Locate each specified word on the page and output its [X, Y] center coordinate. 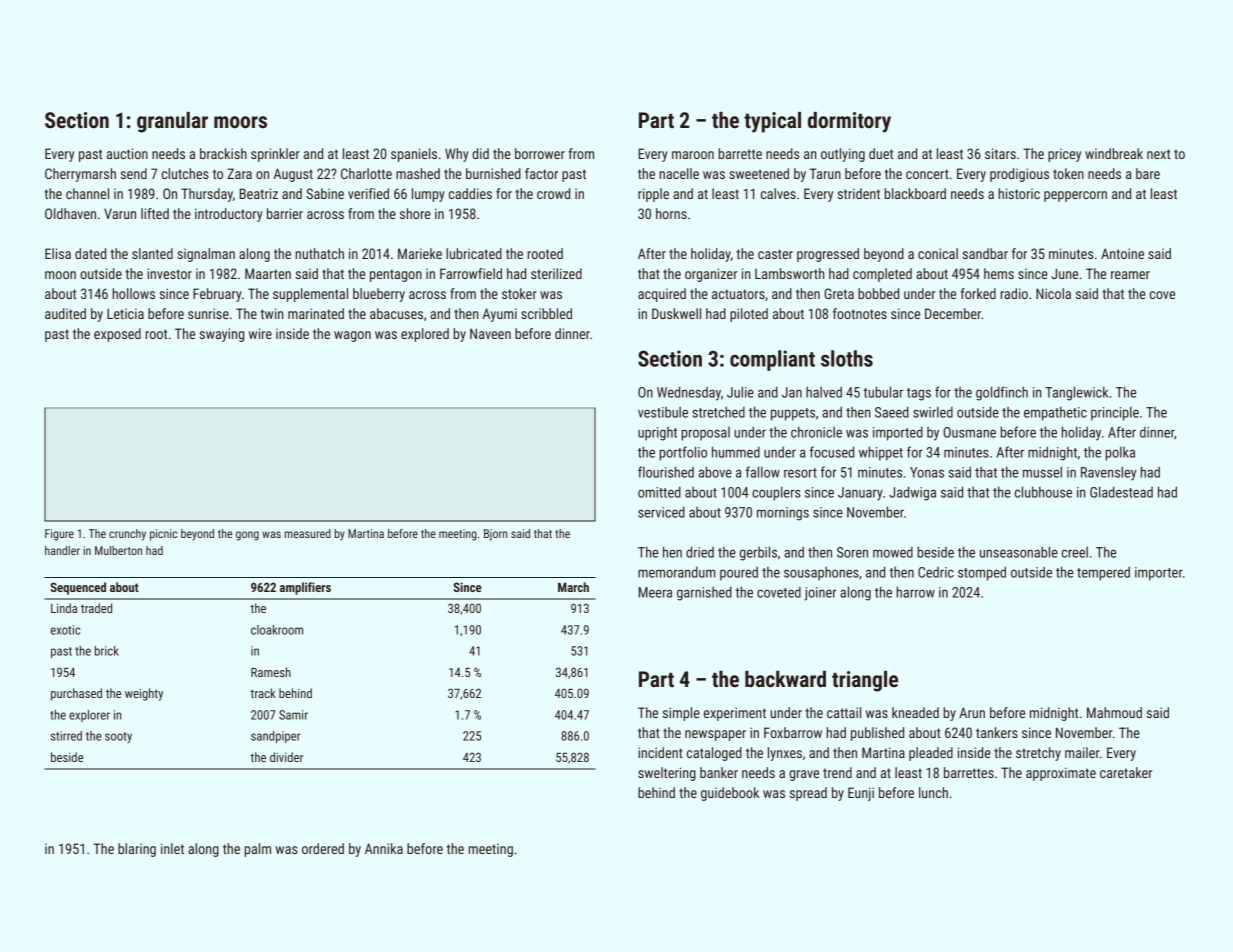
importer [1159, 574]
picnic [163, 535]
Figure [59, 535]
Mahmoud [1114, 712]
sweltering [667, 774]
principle [1115, 414]
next [1158, 154]
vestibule [663, 412]
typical [772, 122]
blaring [137, 850]
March [573, 587]
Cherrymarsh [80, 175]
